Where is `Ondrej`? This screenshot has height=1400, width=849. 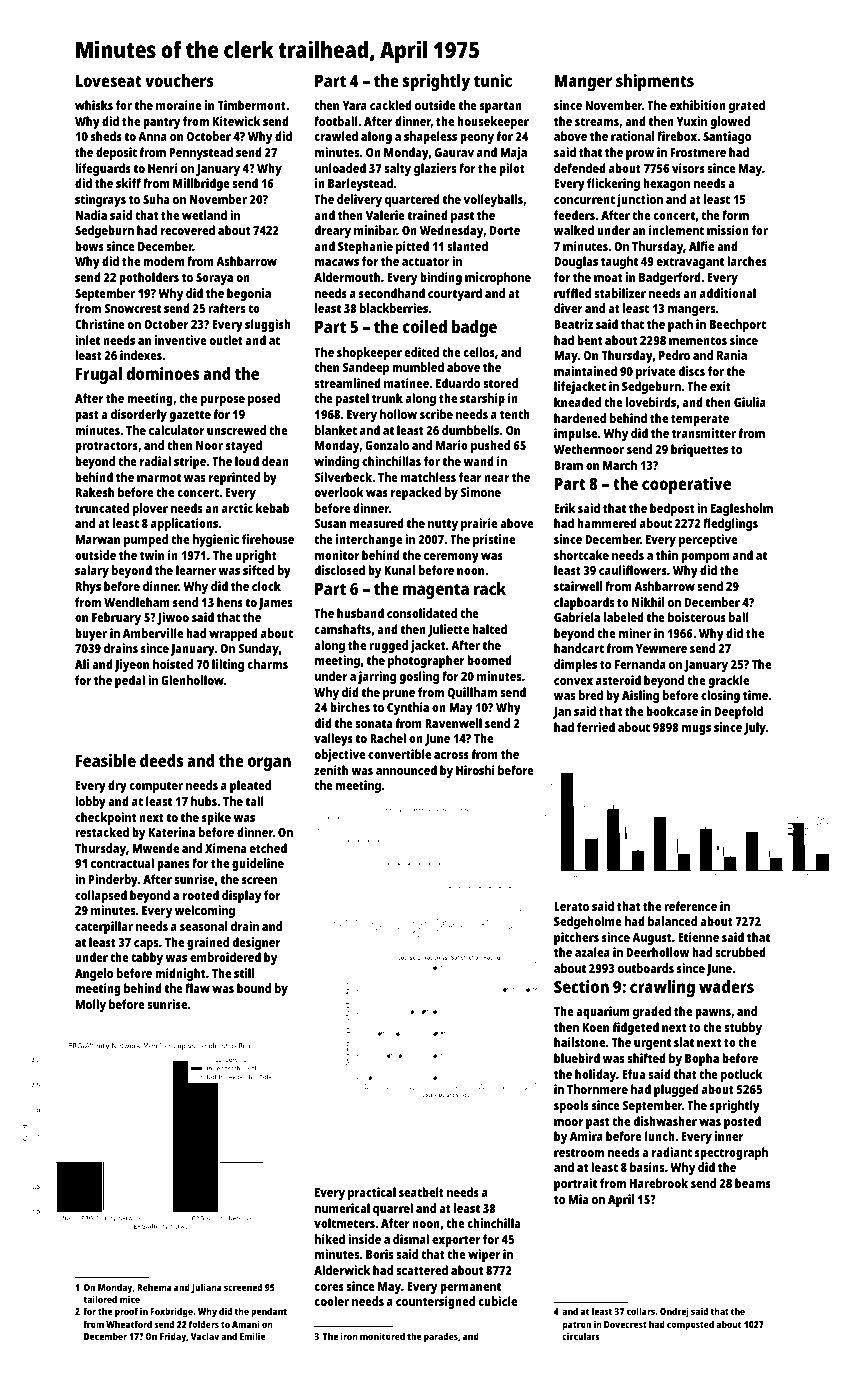
Ondrej is located at coordinates (674, 1312).
